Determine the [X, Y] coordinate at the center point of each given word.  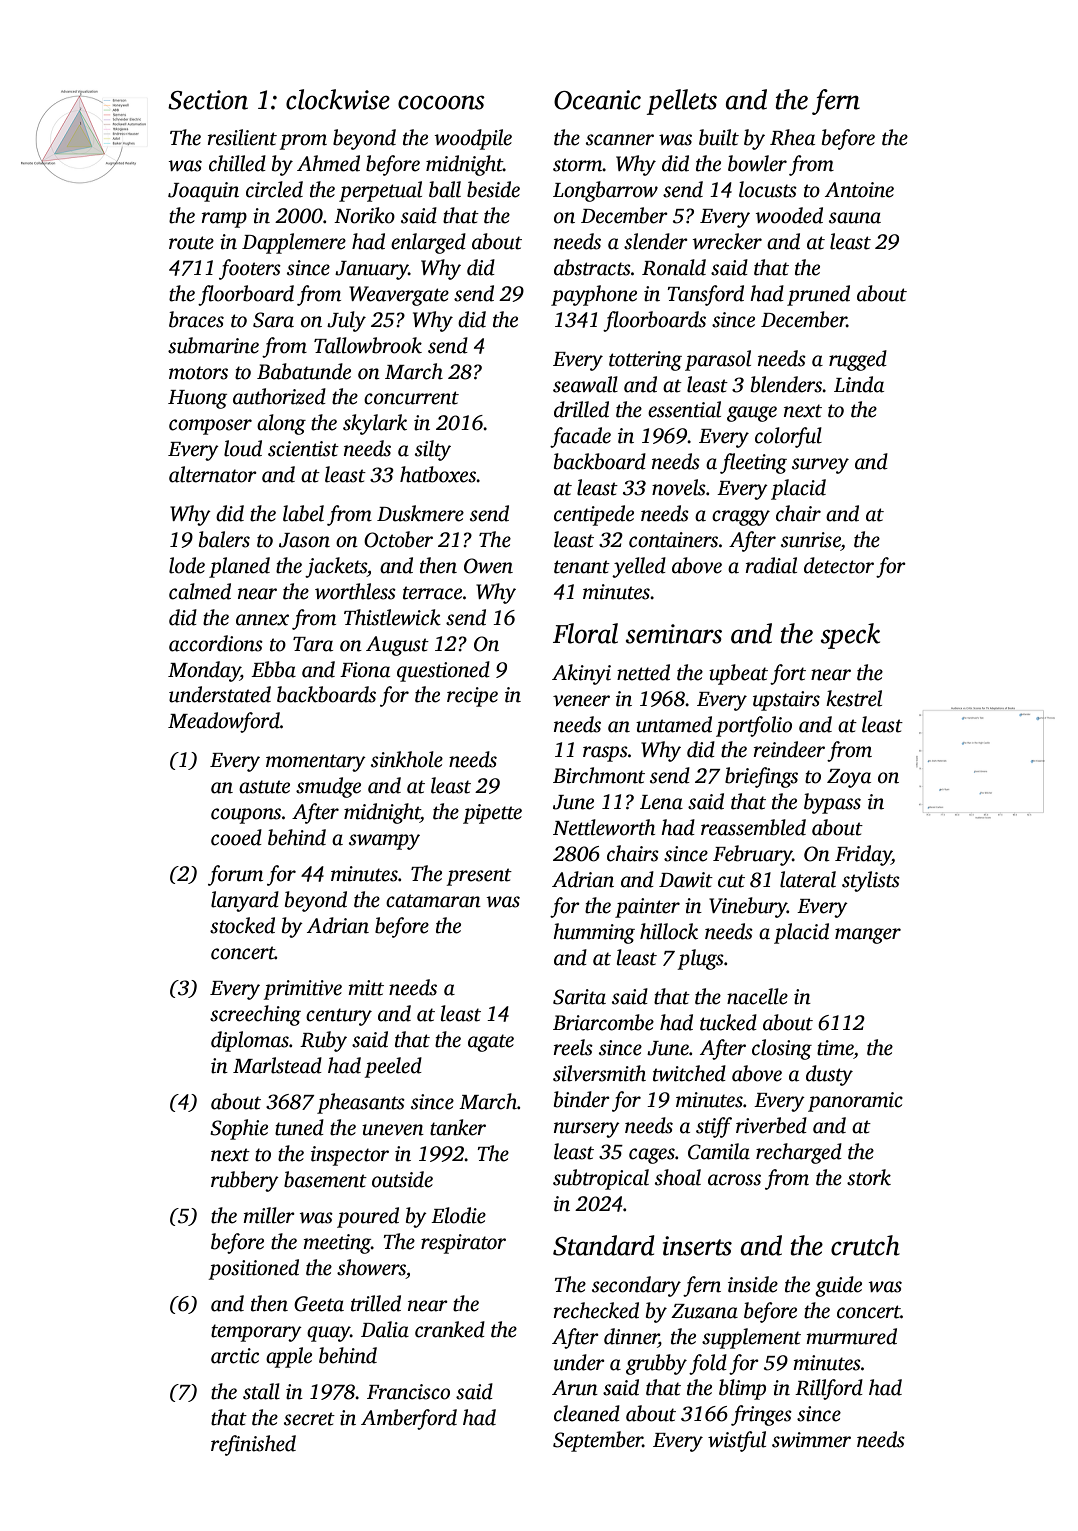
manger [868, 936]
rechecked [596, 1310]
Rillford [829, 1389]
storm [578, 165]
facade [580, 437]
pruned [818, 295]
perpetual [380, 191]
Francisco [408, 1392]
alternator [213, 474]
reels [573, 1047]
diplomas [250, 1041]
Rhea [792, 137]
